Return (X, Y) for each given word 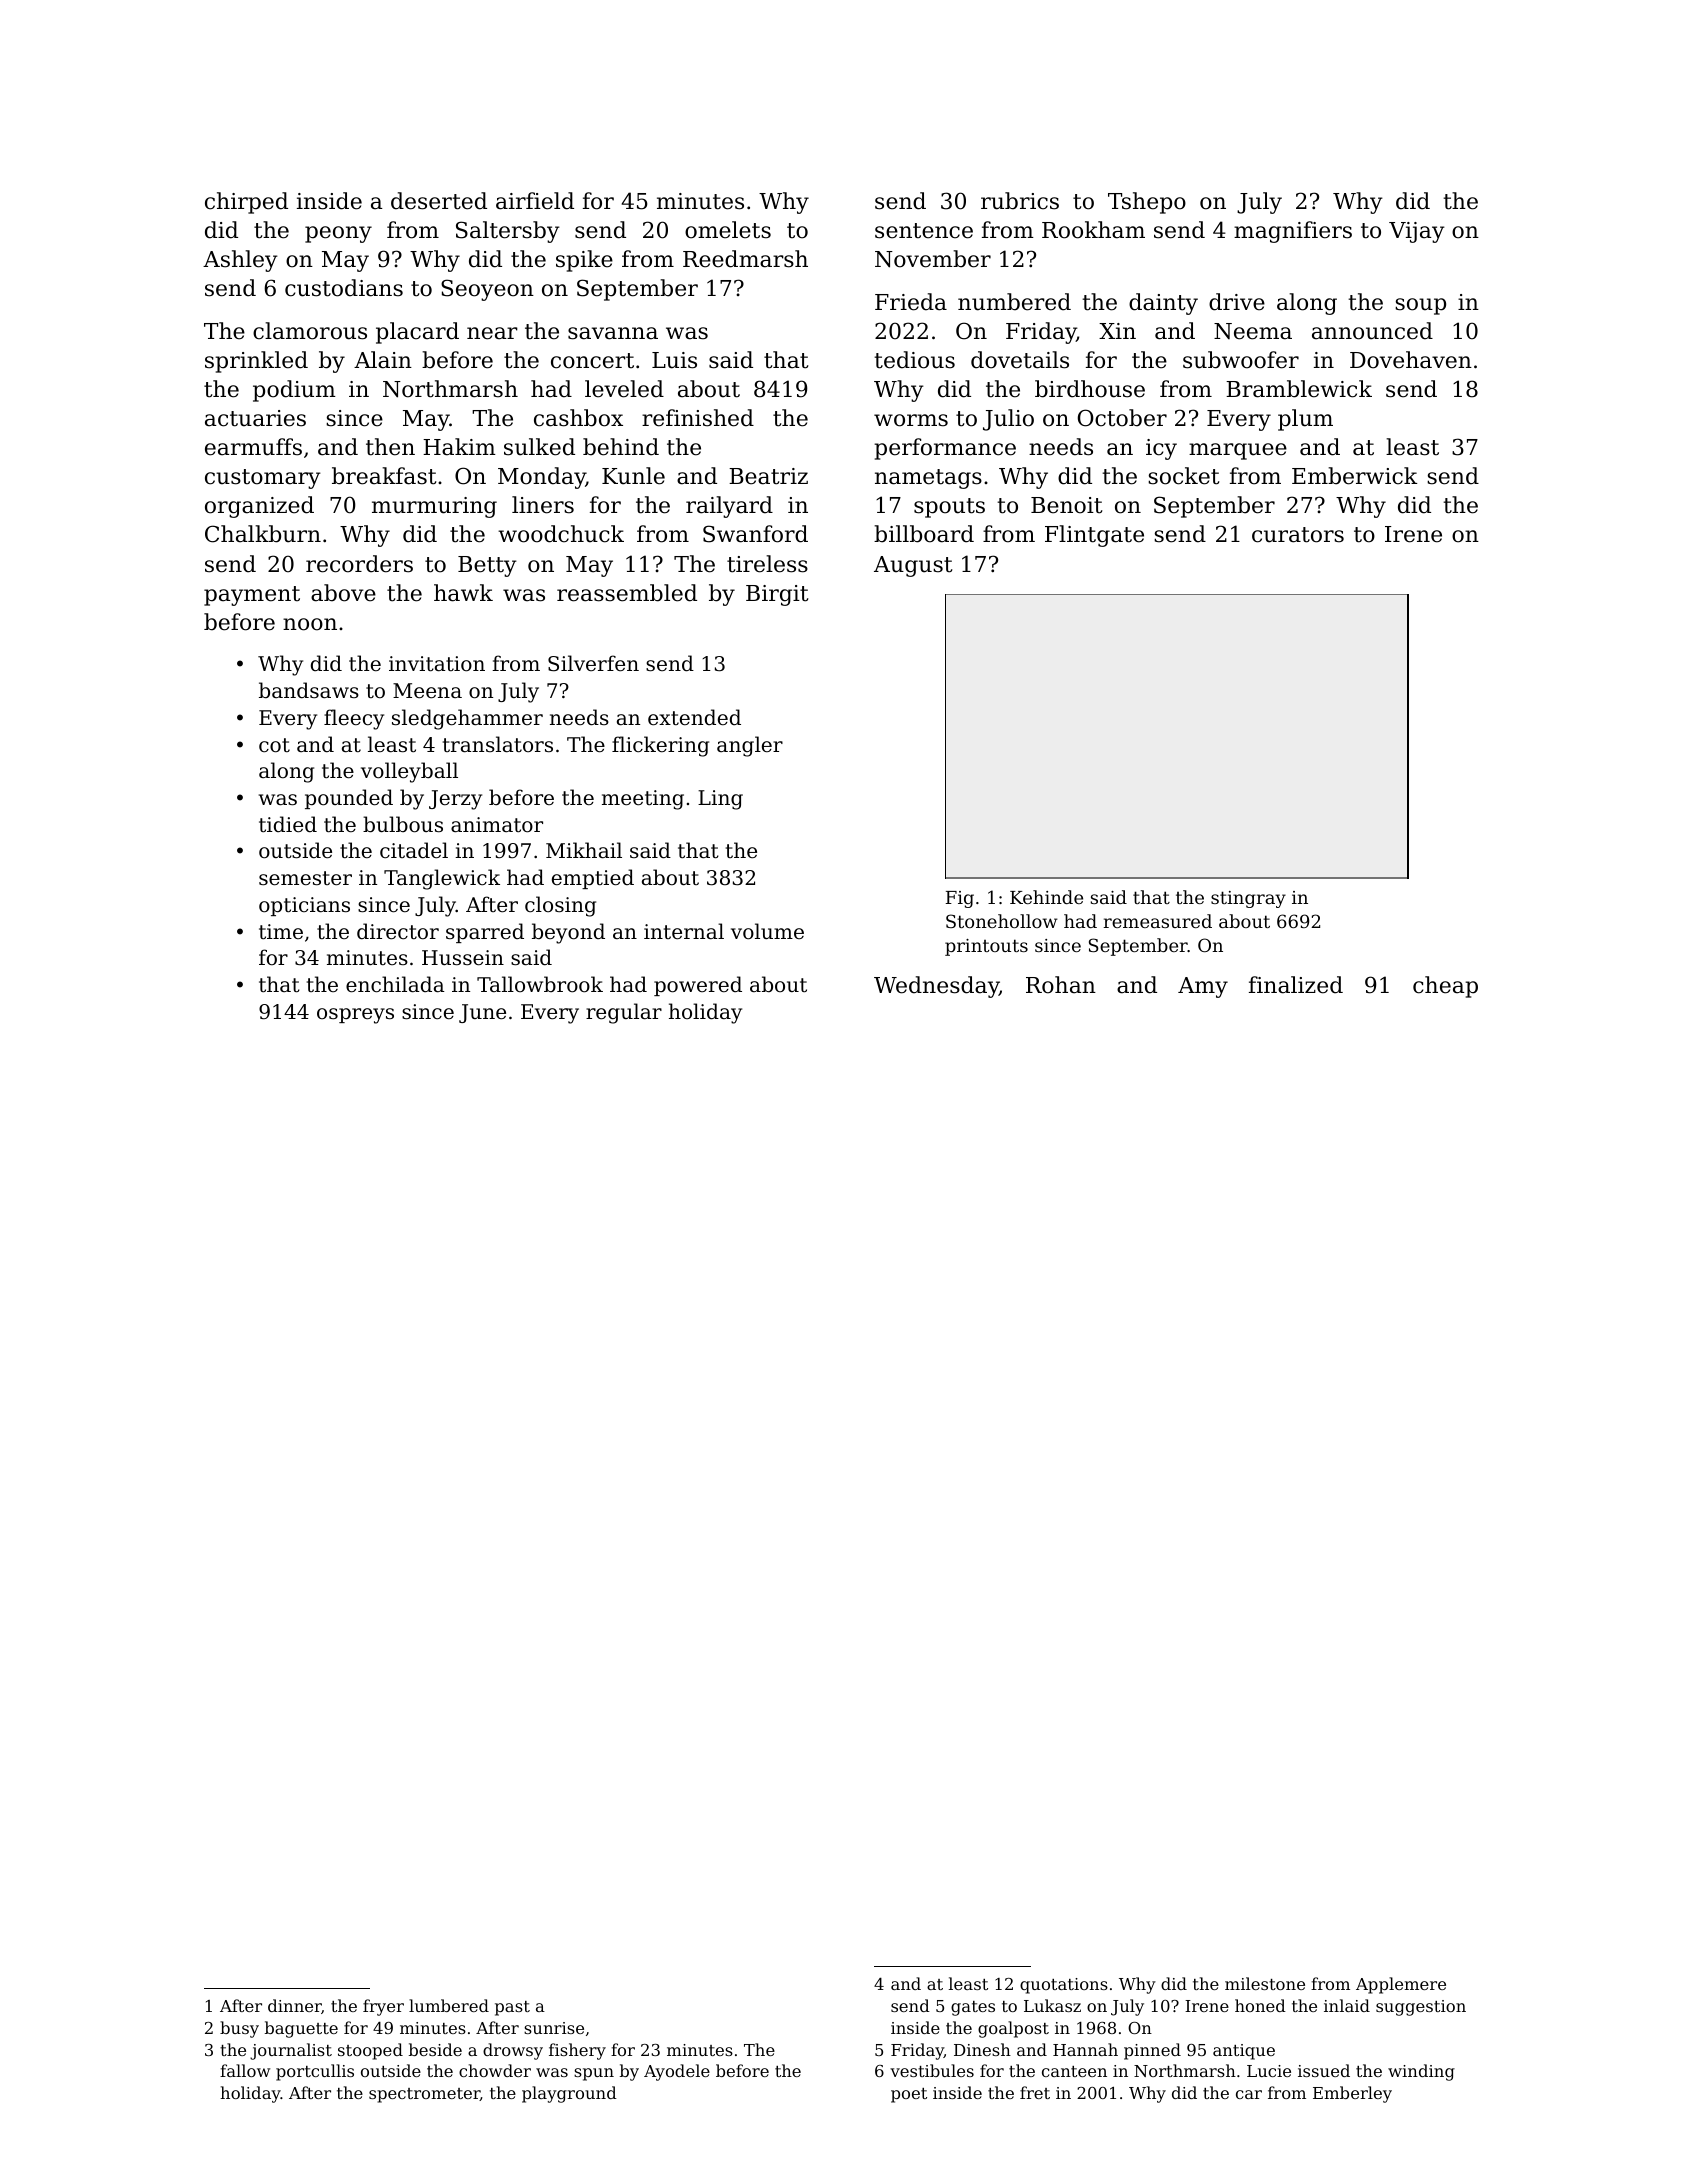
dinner (294, 2005)
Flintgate (1094, 536)
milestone (1265, 1983)
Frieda (911, 302)
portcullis (315, 2072)
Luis (674, 360)
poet (909, 2095)
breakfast (384, 476)
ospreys (355, 1016)
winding (1421, 2072)
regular (624, 1013)
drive (1237, 302)
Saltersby (508, 232)
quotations (1064, 1986)
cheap (1445, 987)
